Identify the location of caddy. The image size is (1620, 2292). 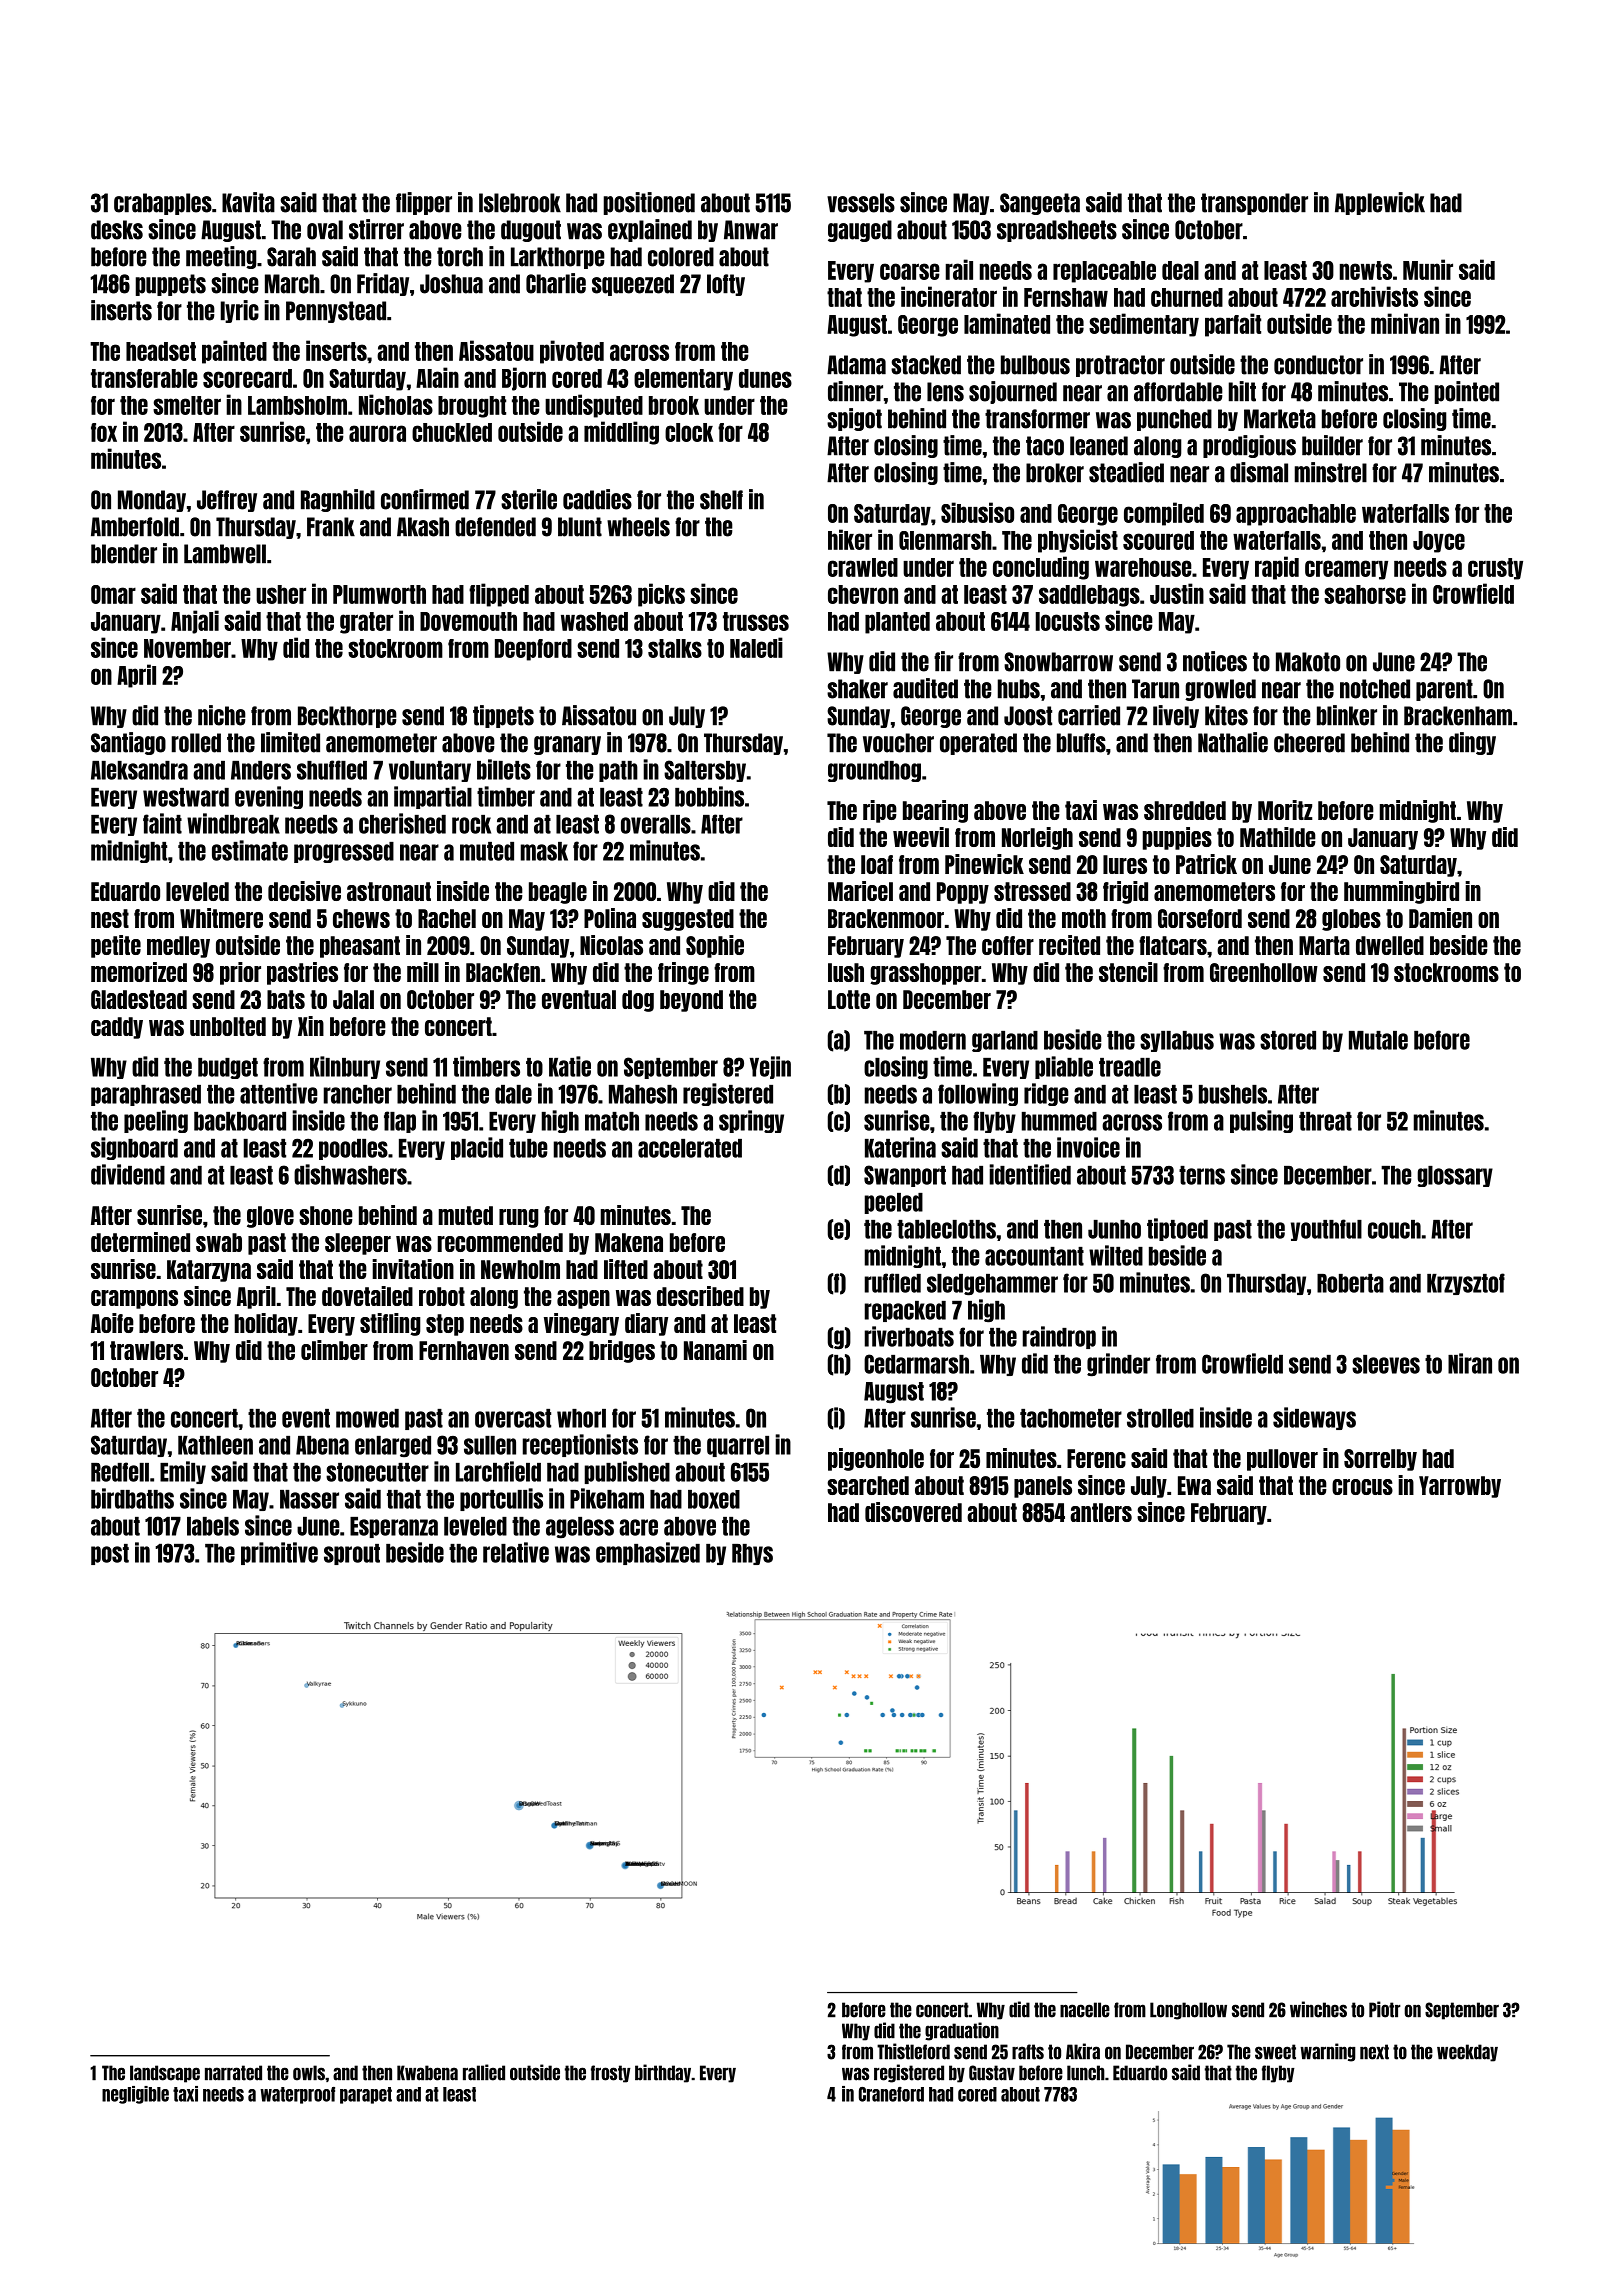
(117, 1028).
